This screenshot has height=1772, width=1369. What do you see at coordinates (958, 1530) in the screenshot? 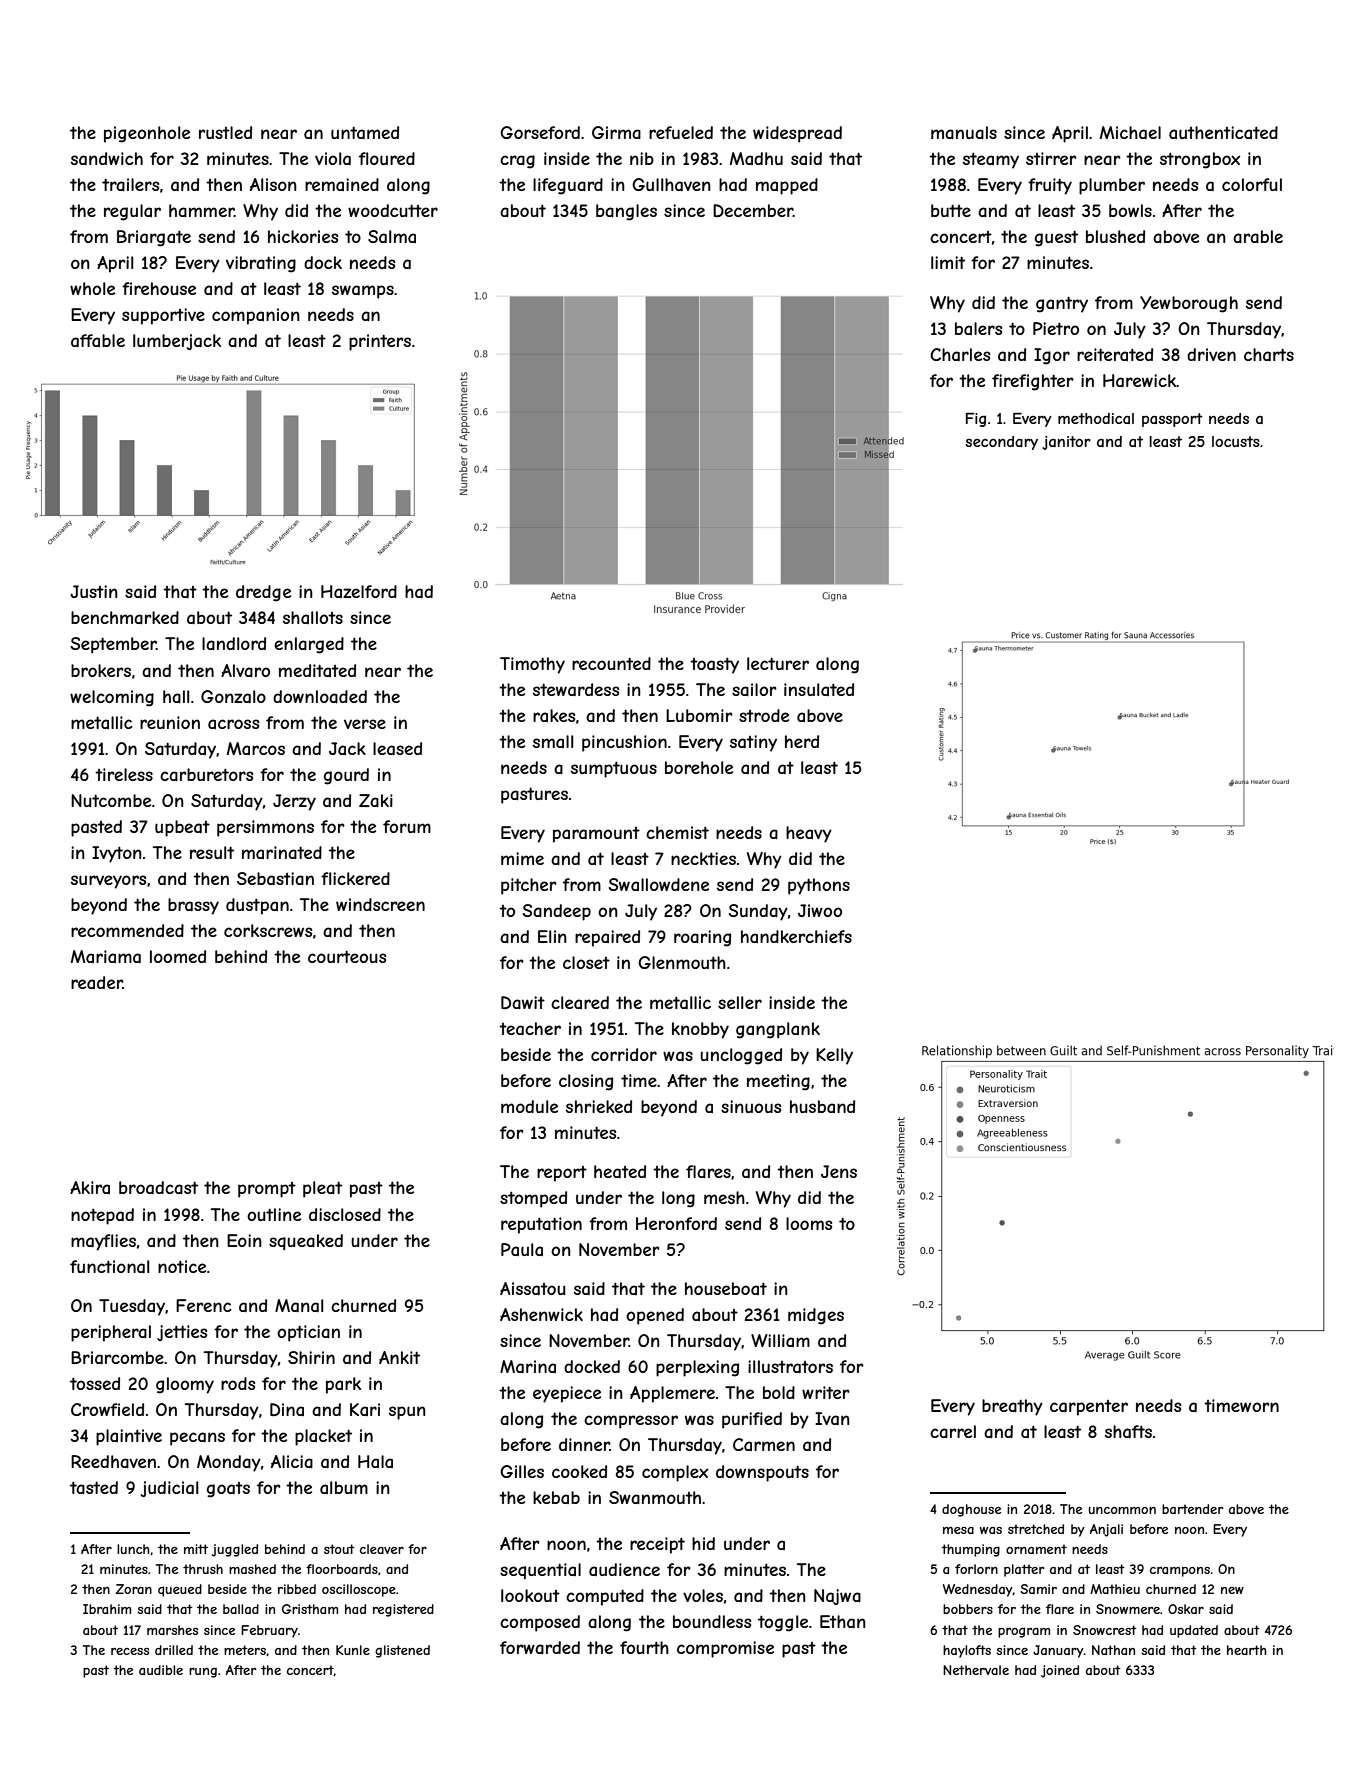
I see `mesa` at bounding box center [958, 1530].
